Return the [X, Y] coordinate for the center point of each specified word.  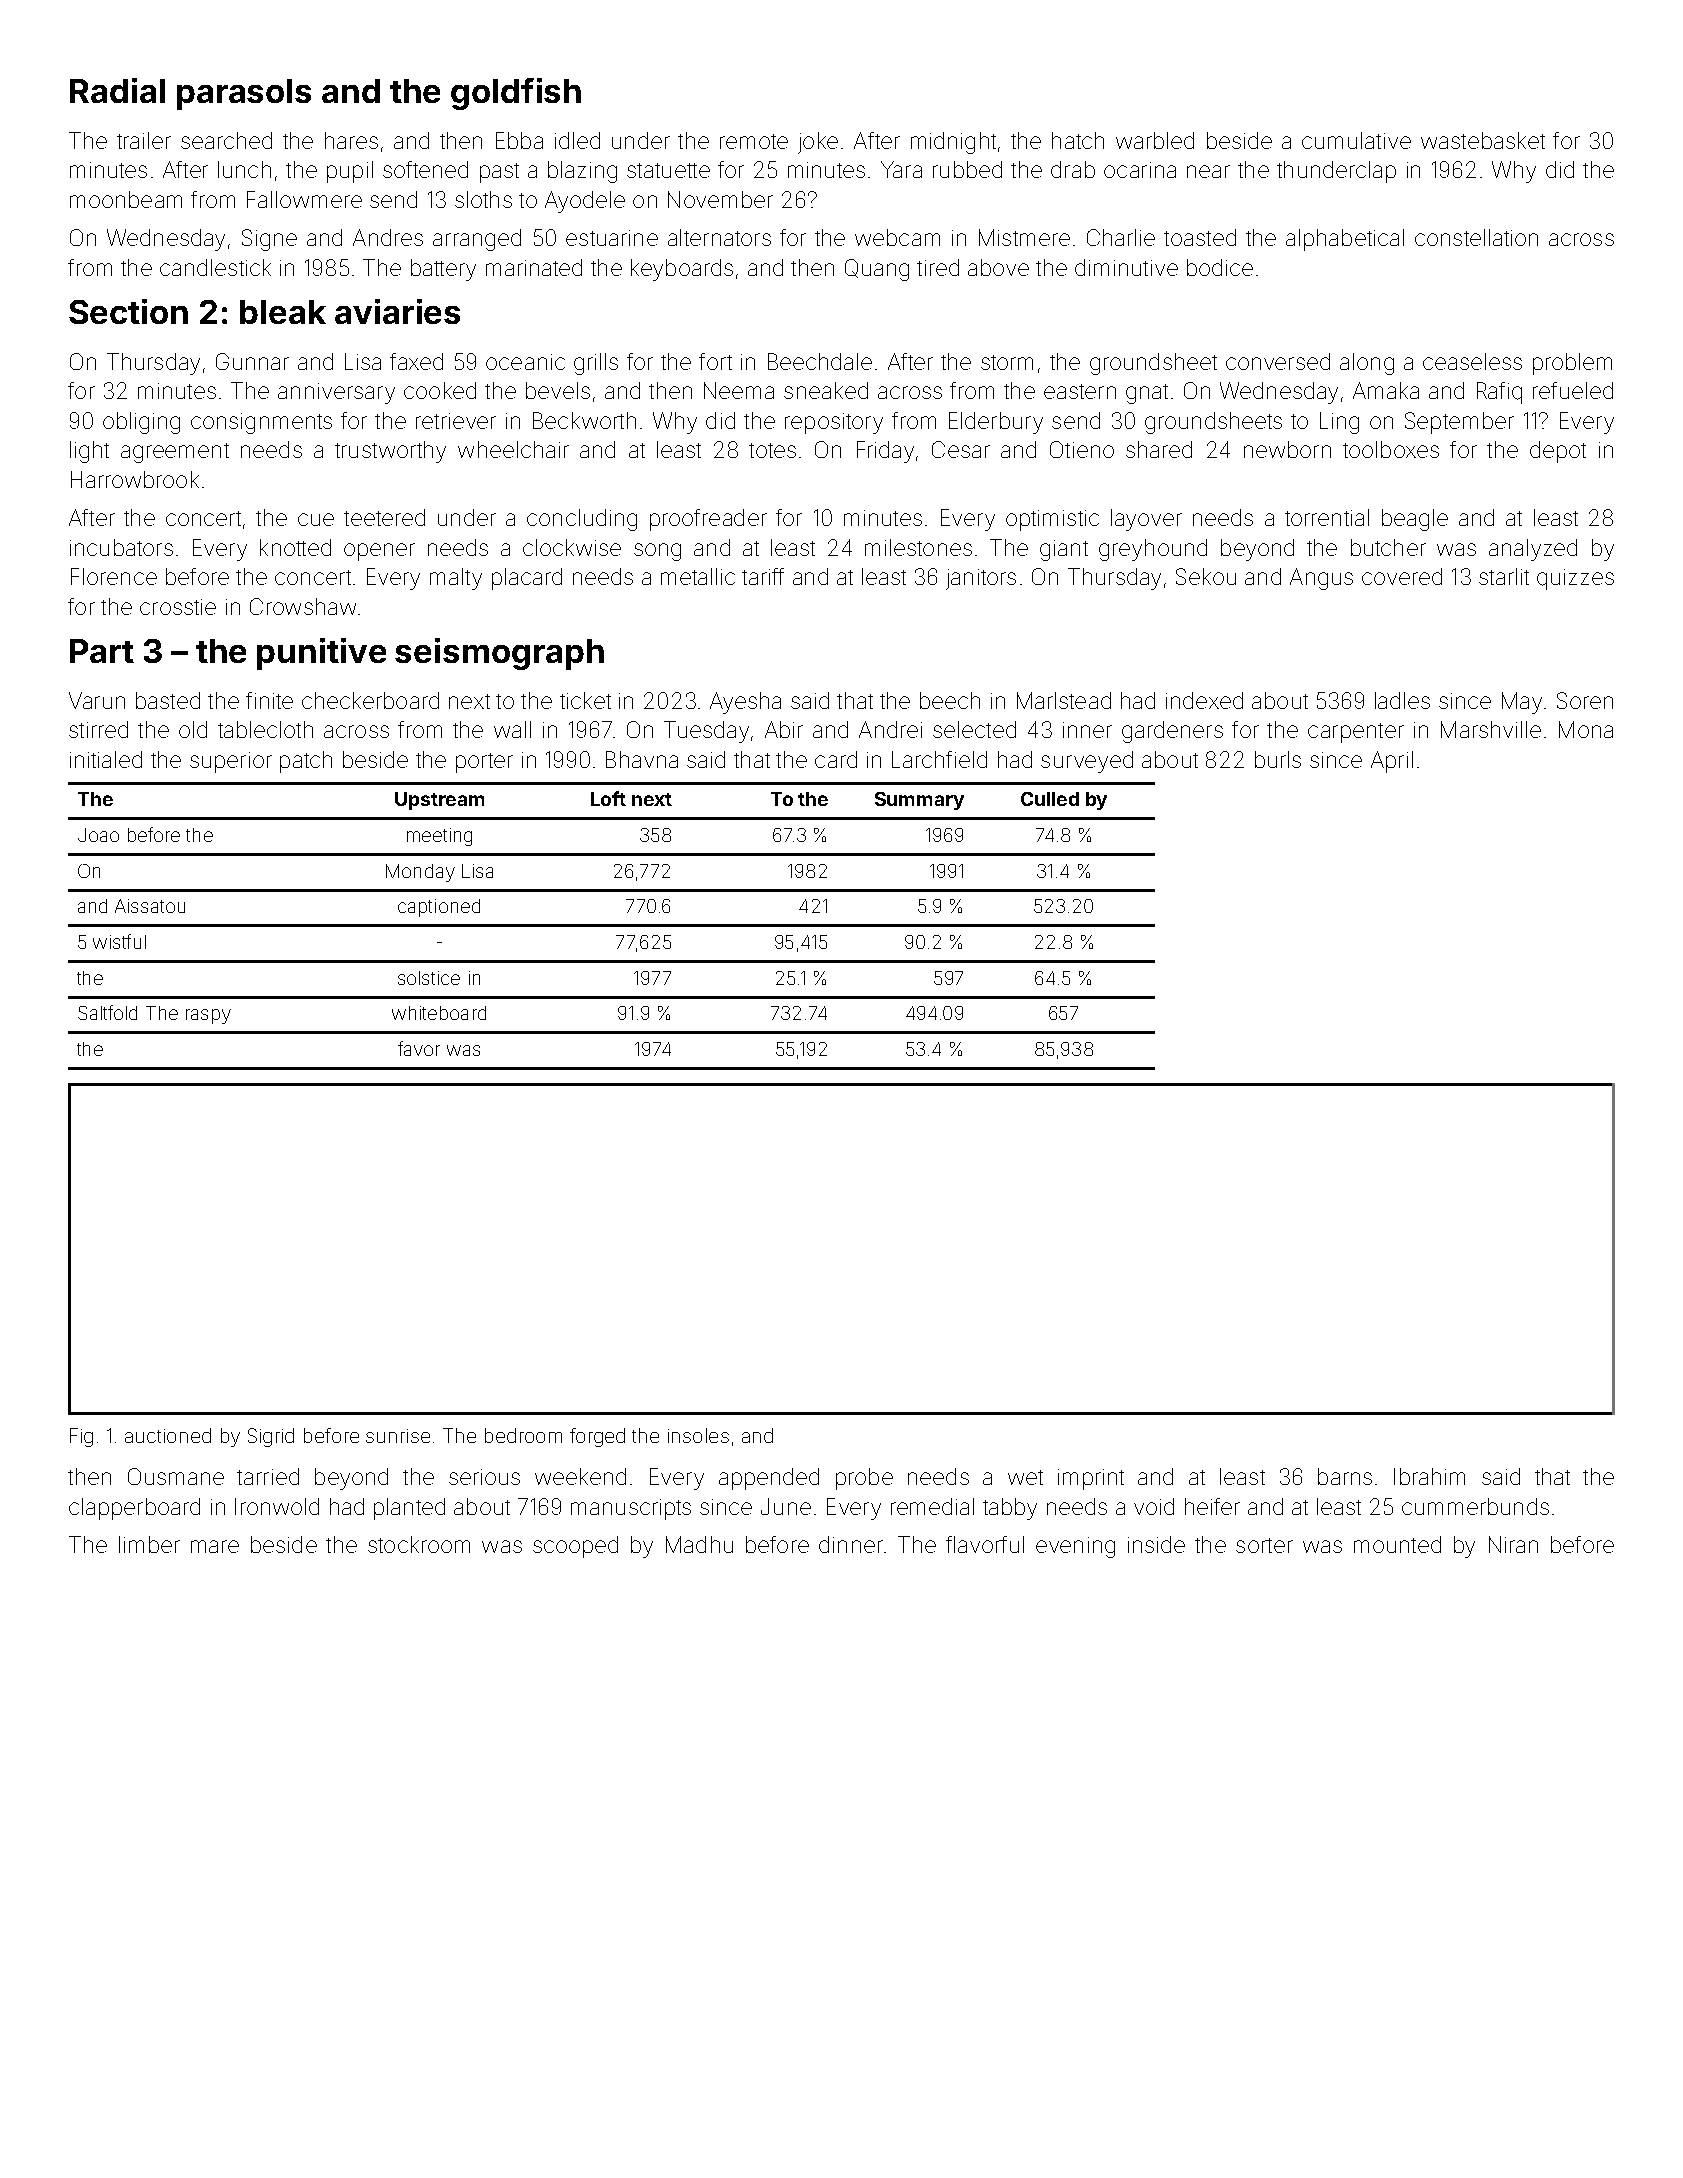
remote [754, 141]
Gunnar [252, 361]
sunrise [398, 1436]
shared [1159, 449]
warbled [1155, 140]
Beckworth [584, 420]
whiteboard [439, 1013]
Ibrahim [1429, 1476]
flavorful [985, 1544]
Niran [1513, 1544]
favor [419, 1048]
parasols [244, 94]
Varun [97, 700]
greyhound [1153, 550]
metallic [698, 576]
